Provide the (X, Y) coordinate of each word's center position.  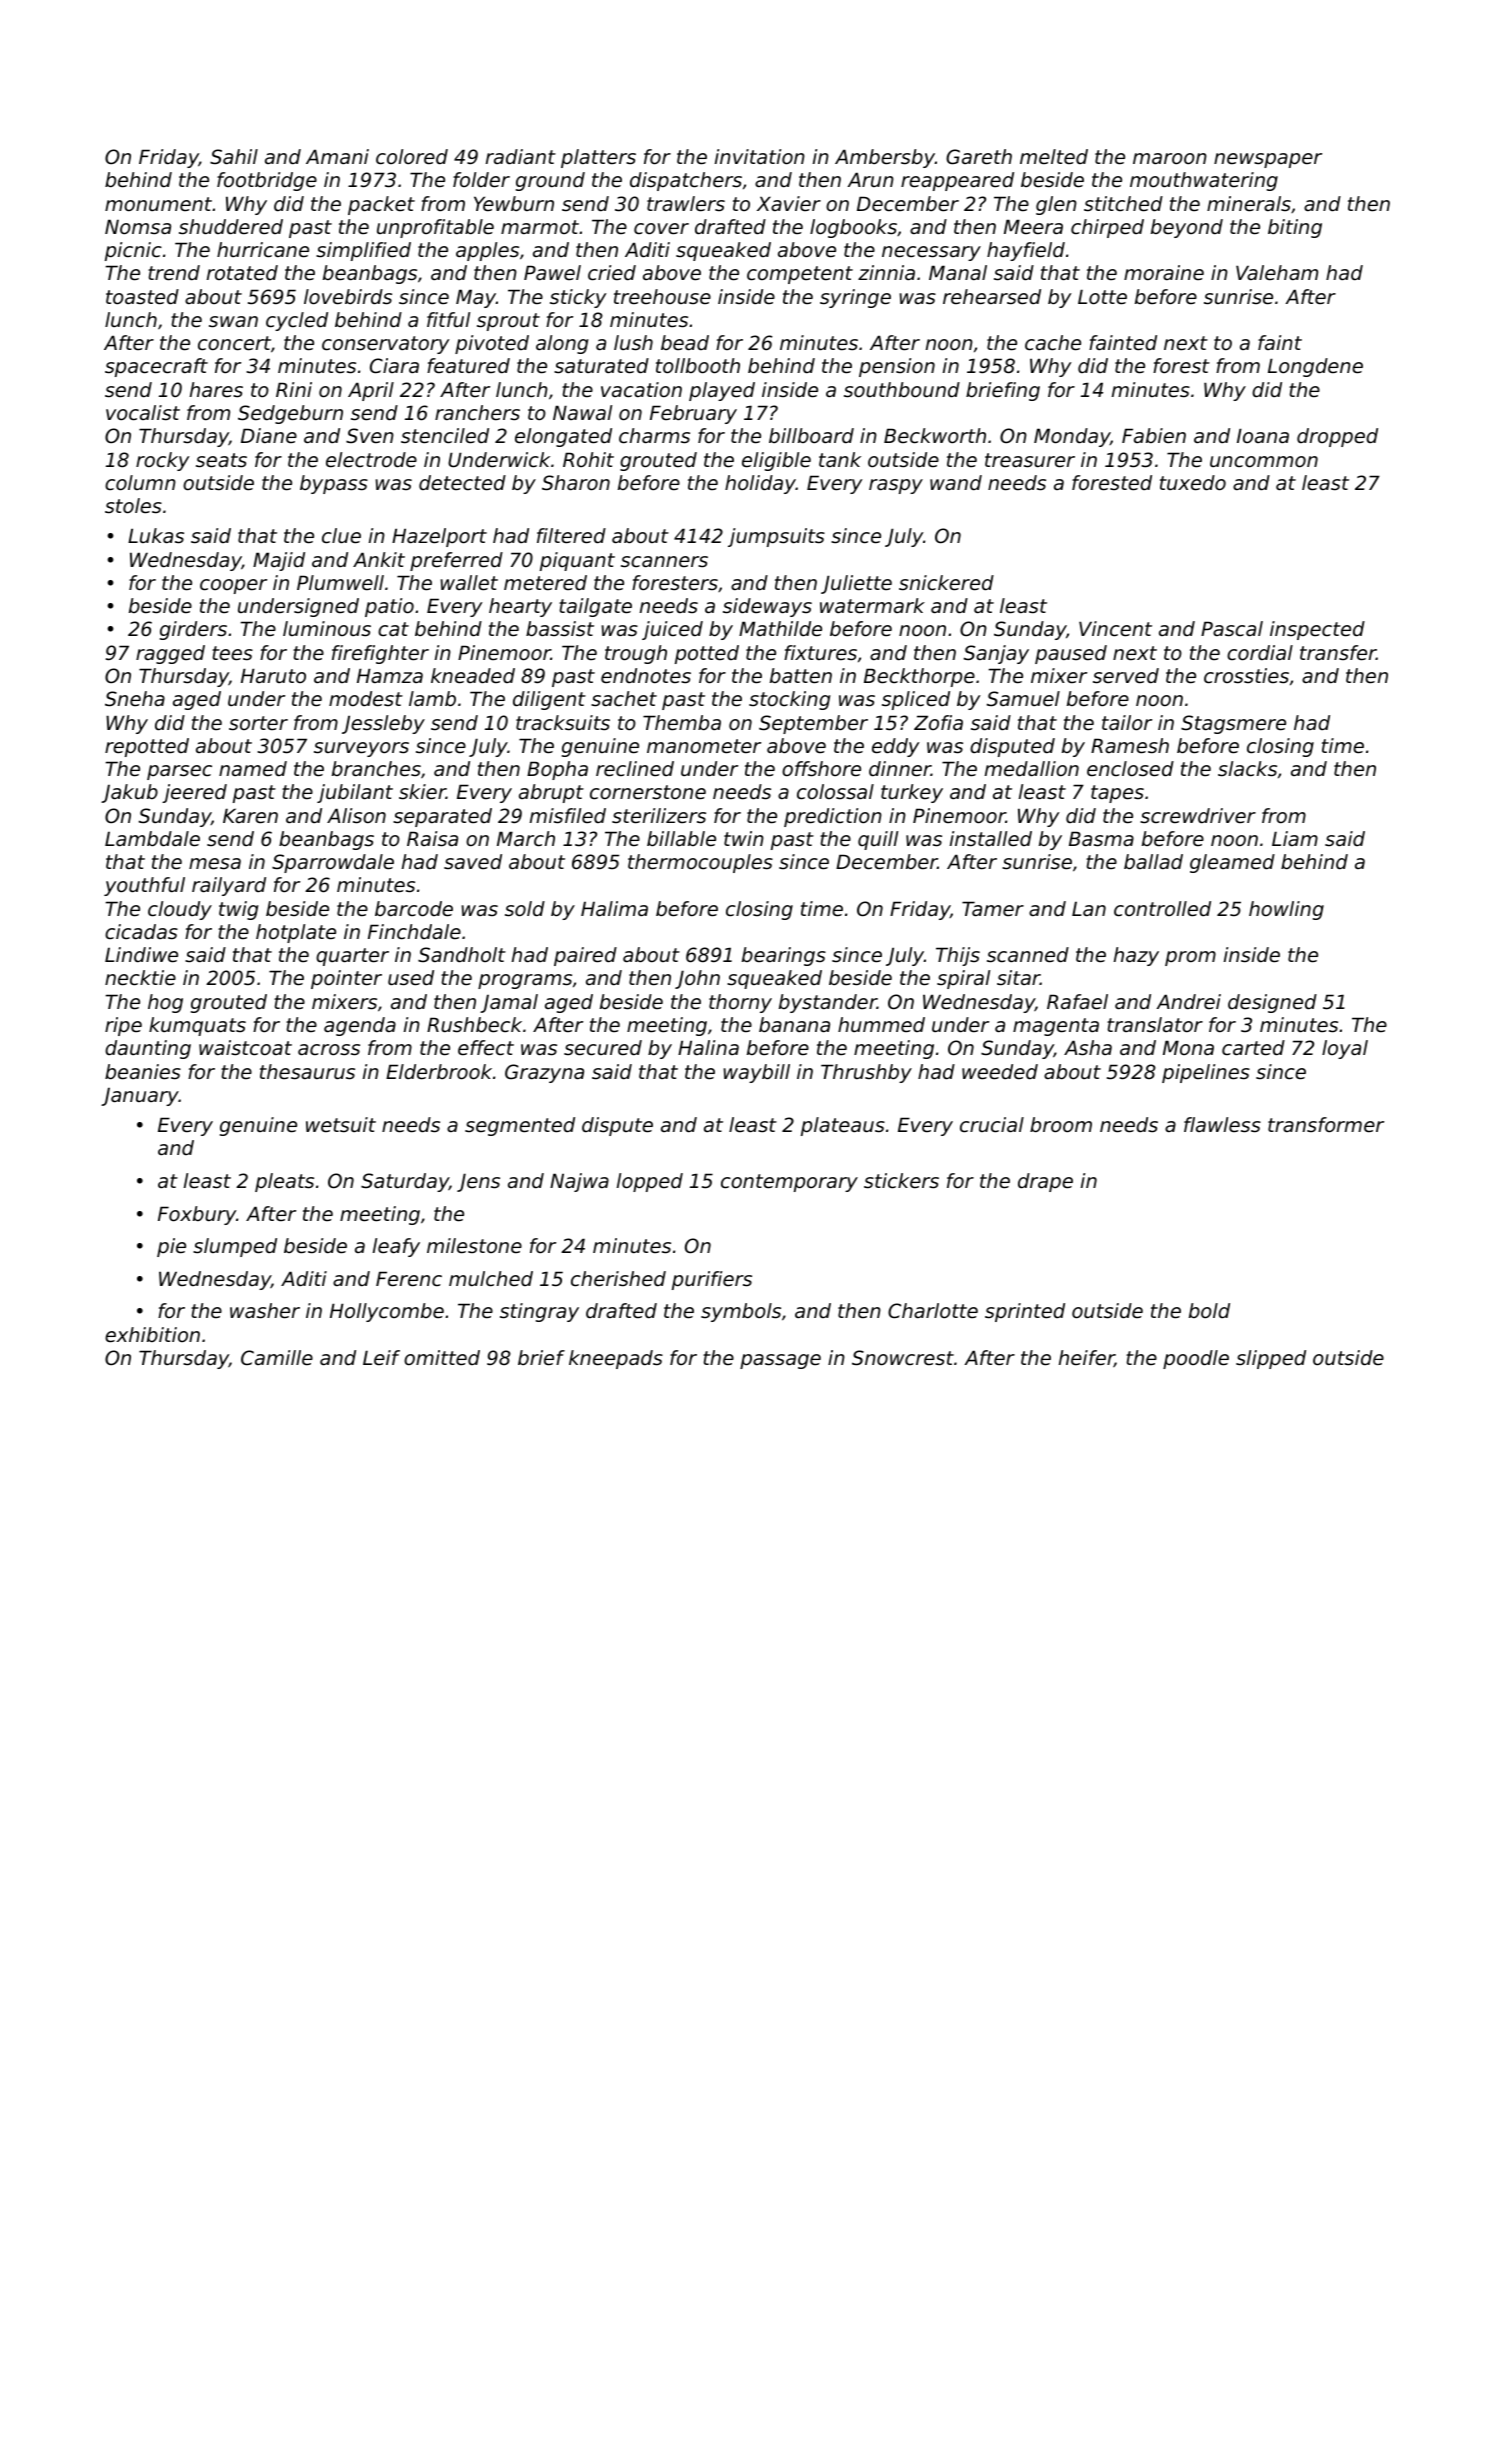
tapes (1117, 794)
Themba (682, 723)
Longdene (1315, 367)
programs (525, 981)
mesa (215, 864)
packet (381, 205)
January (140, 1097)
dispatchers (686, 181)
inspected (1317, 630)
